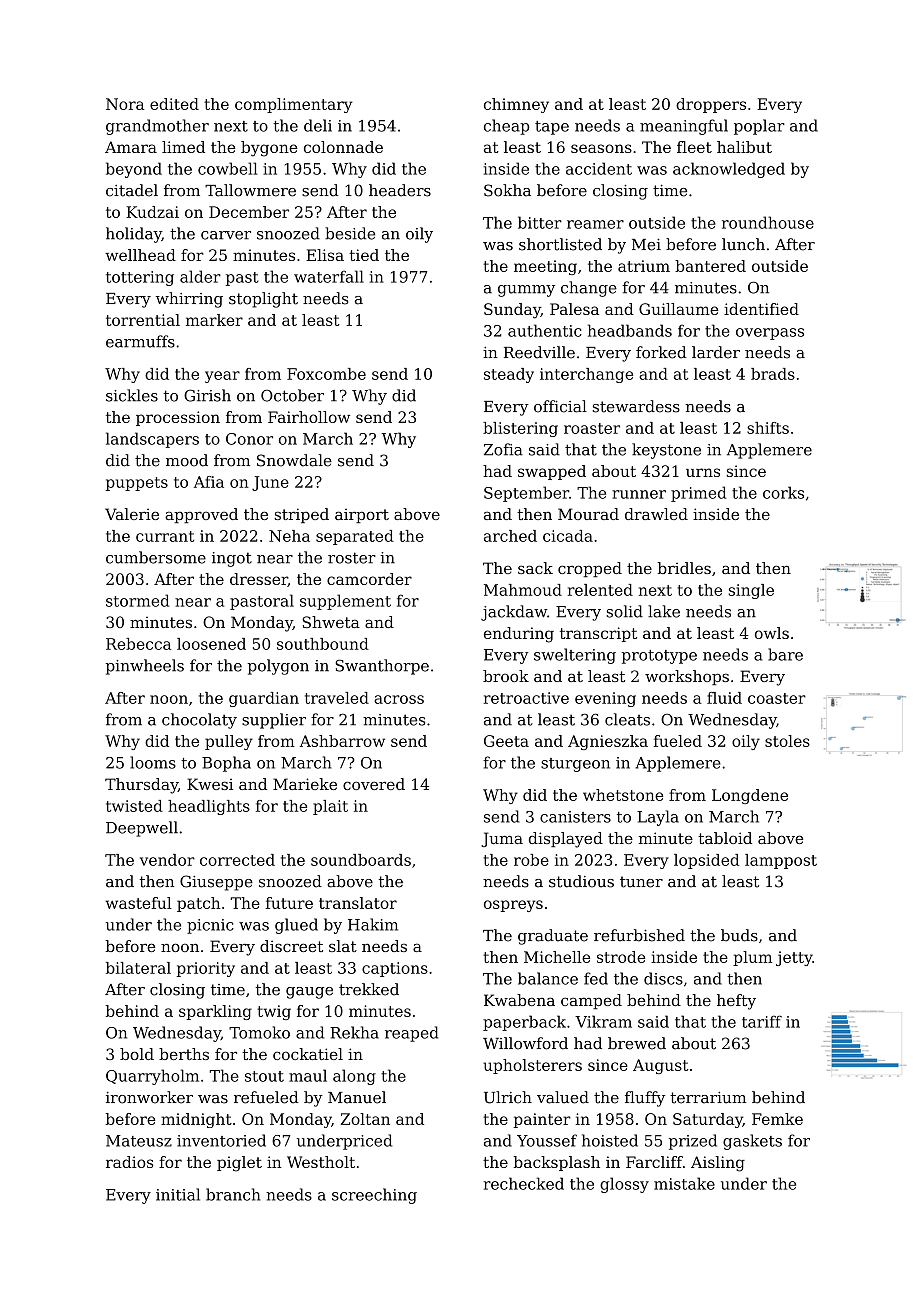 This document has height=1308, width=924. I want to click on ironworker, so click(149, 1097).
